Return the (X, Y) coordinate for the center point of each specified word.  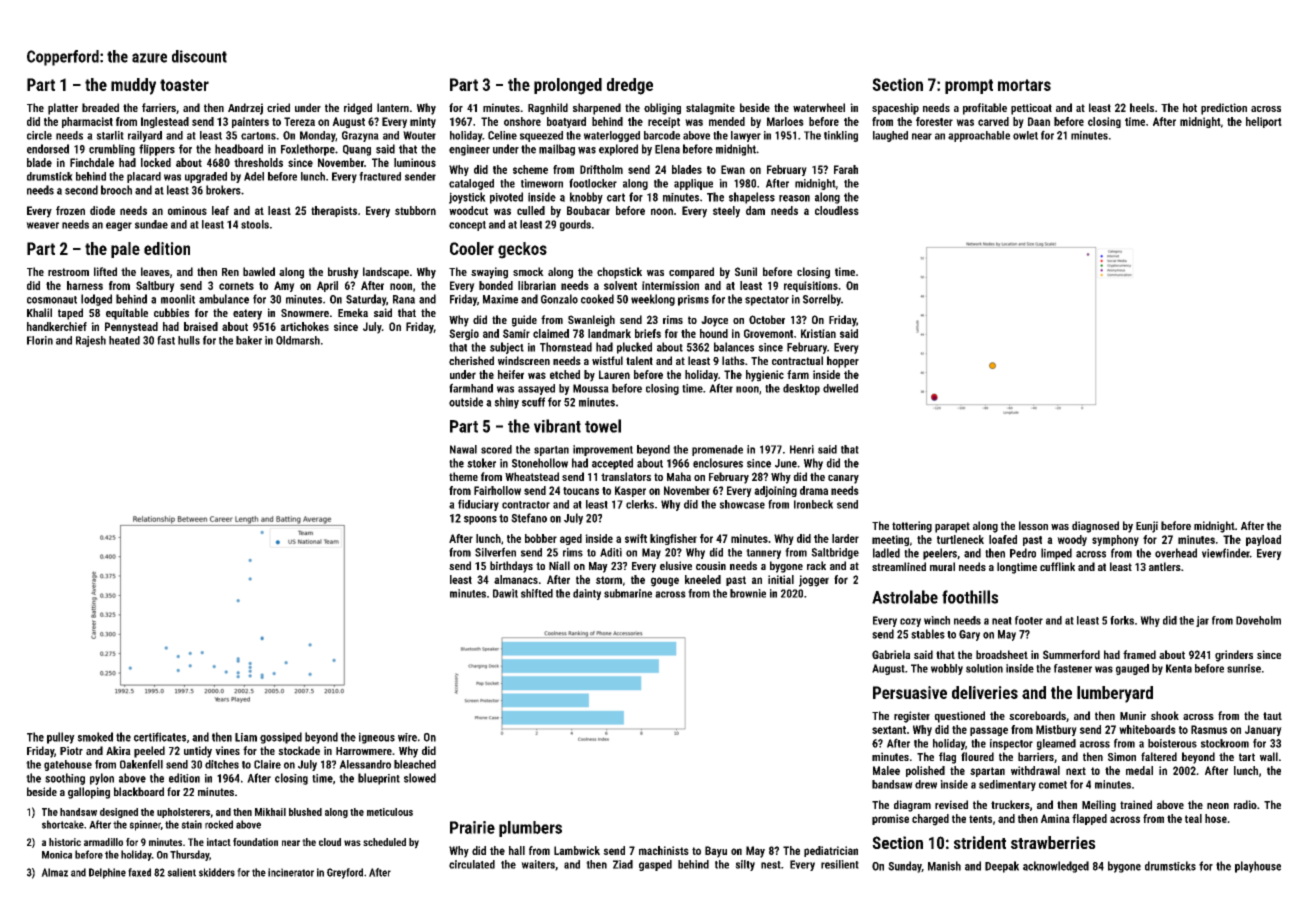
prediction (1224, 109)
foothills (970, 597)
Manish (944, 866)
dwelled (840, 388)
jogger (814, 581)
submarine (628, 593)
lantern (393, 107)
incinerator (291, 872)
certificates (160, 737)
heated (124, 340)
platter (63, 109)
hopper (843, 362)
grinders (1234, 656)
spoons (480, 520)
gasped (655, 865)
